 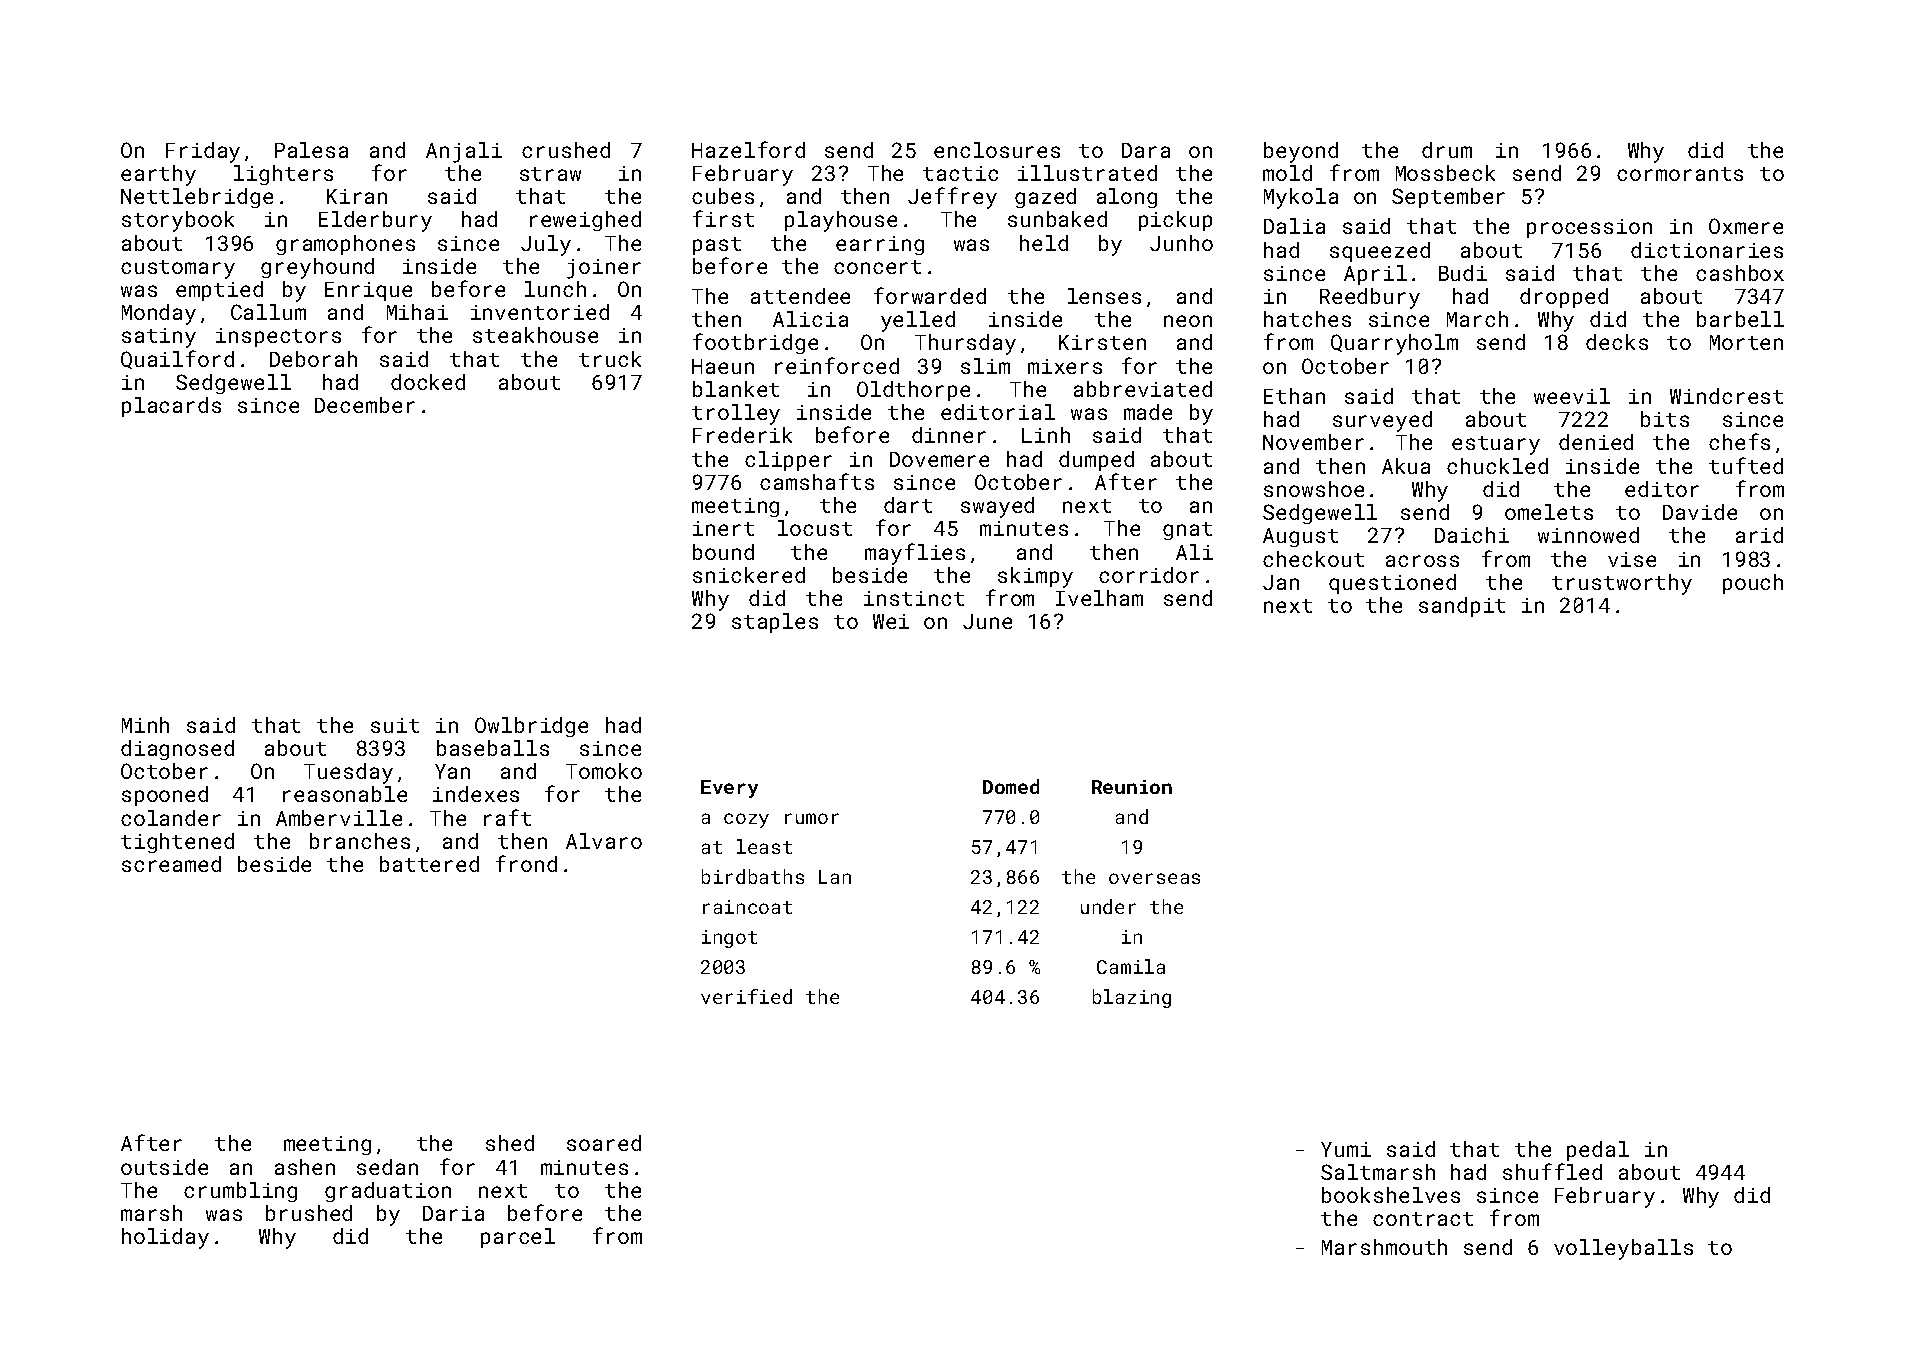 I want to click on Camila, so click(x=1131, y=966).
